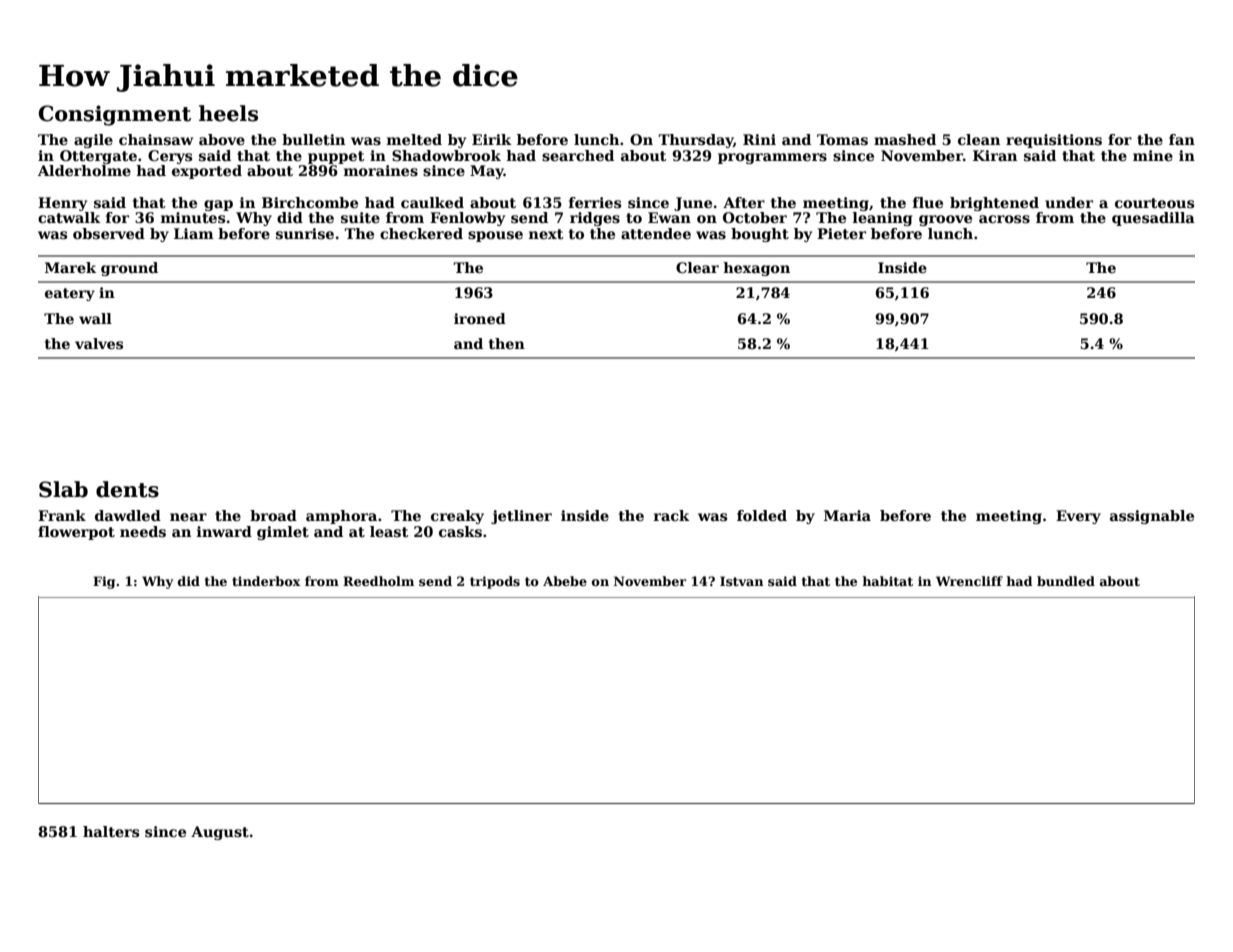  I want to click on bundled, so click(1066, 581).
